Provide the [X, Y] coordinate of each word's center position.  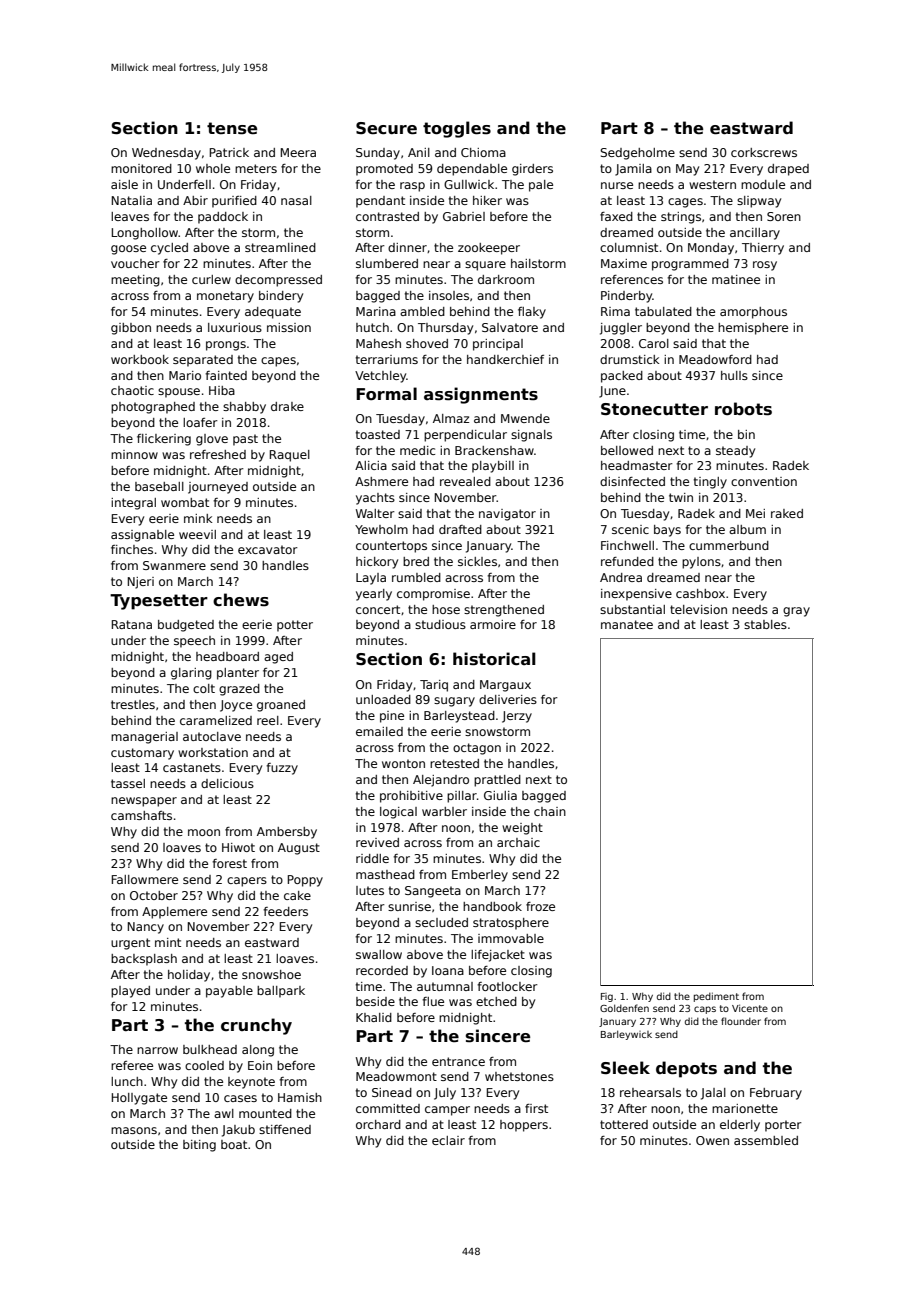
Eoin [260, 1065]
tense [232, 128]
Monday [711, 249]
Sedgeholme [637, 154]
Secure [386, 128]
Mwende [525, 418]
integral [133, 504]
